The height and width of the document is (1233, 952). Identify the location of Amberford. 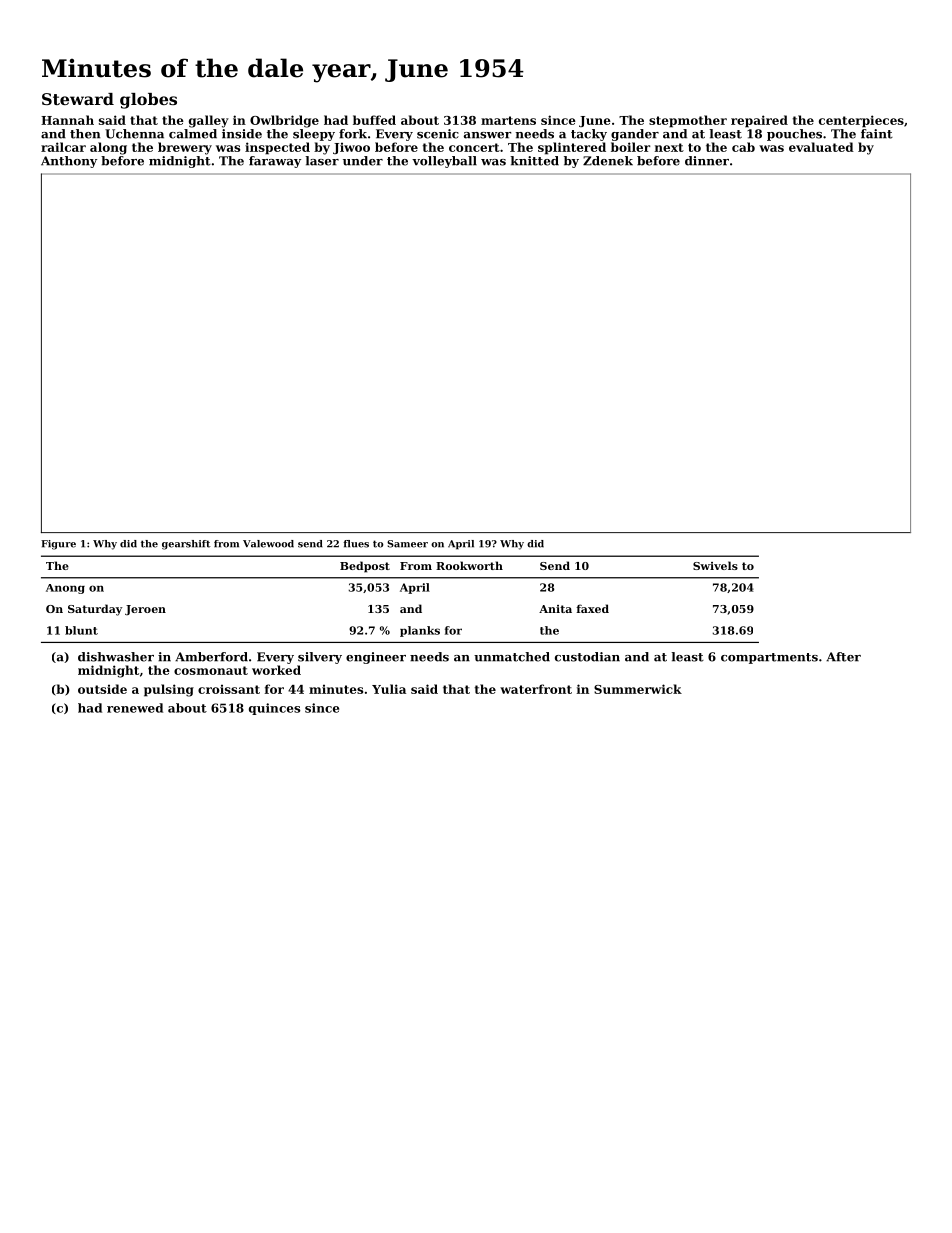
(211, 657).
